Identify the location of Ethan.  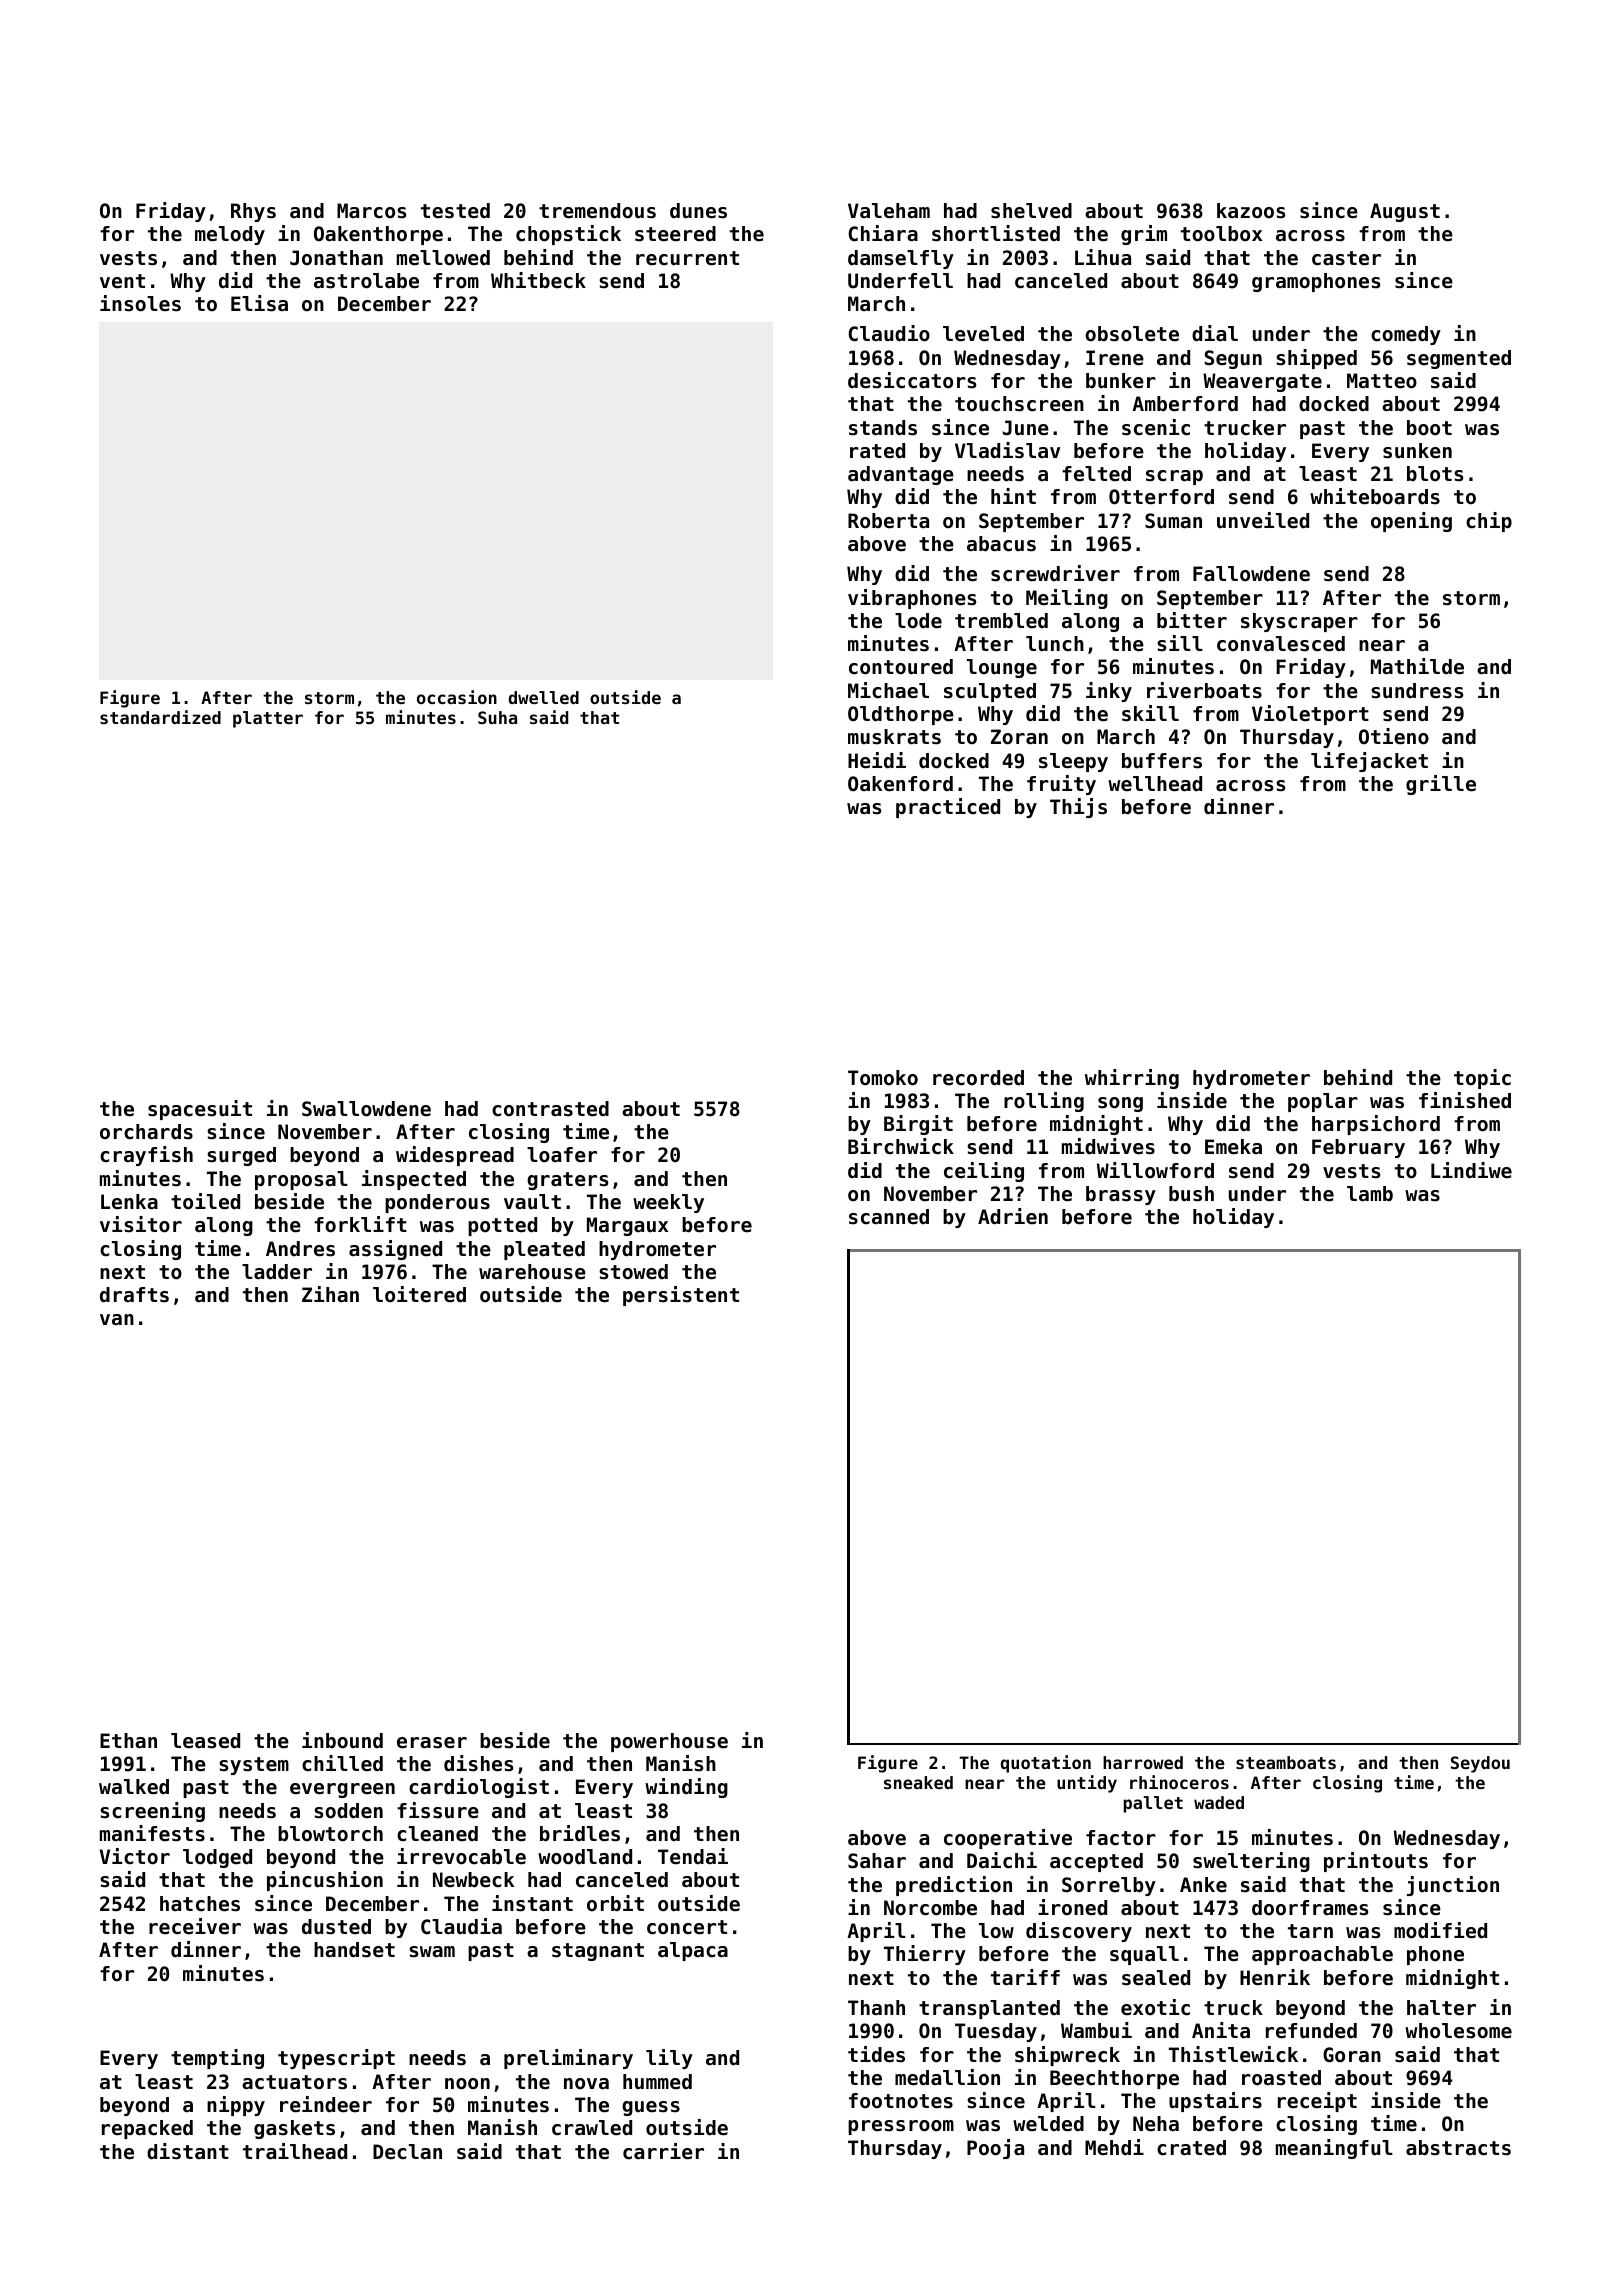
(128, 1740).
